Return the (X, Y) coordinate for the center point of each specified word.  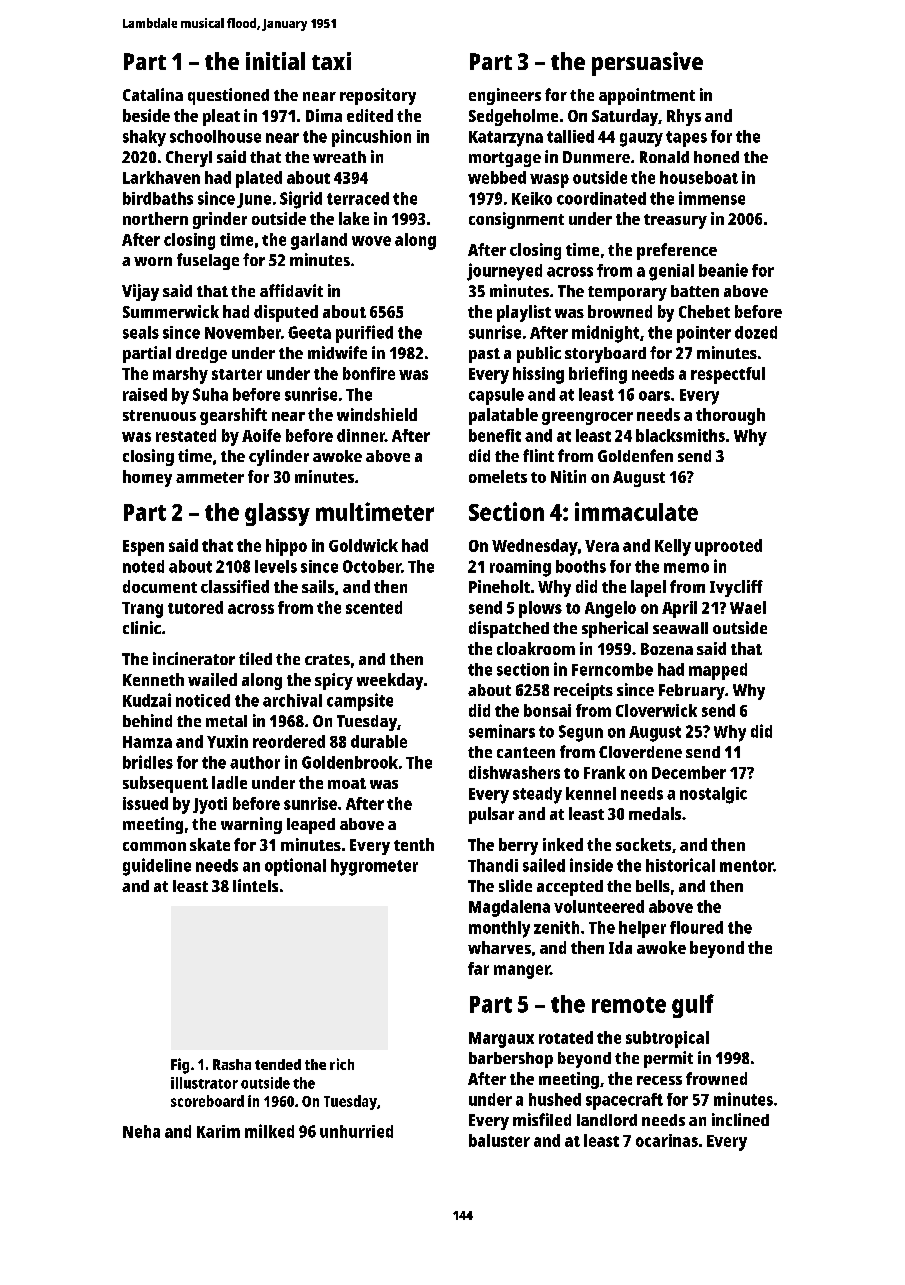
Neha (141, 1131)
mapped (718, 671)
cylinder (279, 457)
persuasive (647, 64)
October (372, 566)
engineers (505, 96)
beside (146, 115)
